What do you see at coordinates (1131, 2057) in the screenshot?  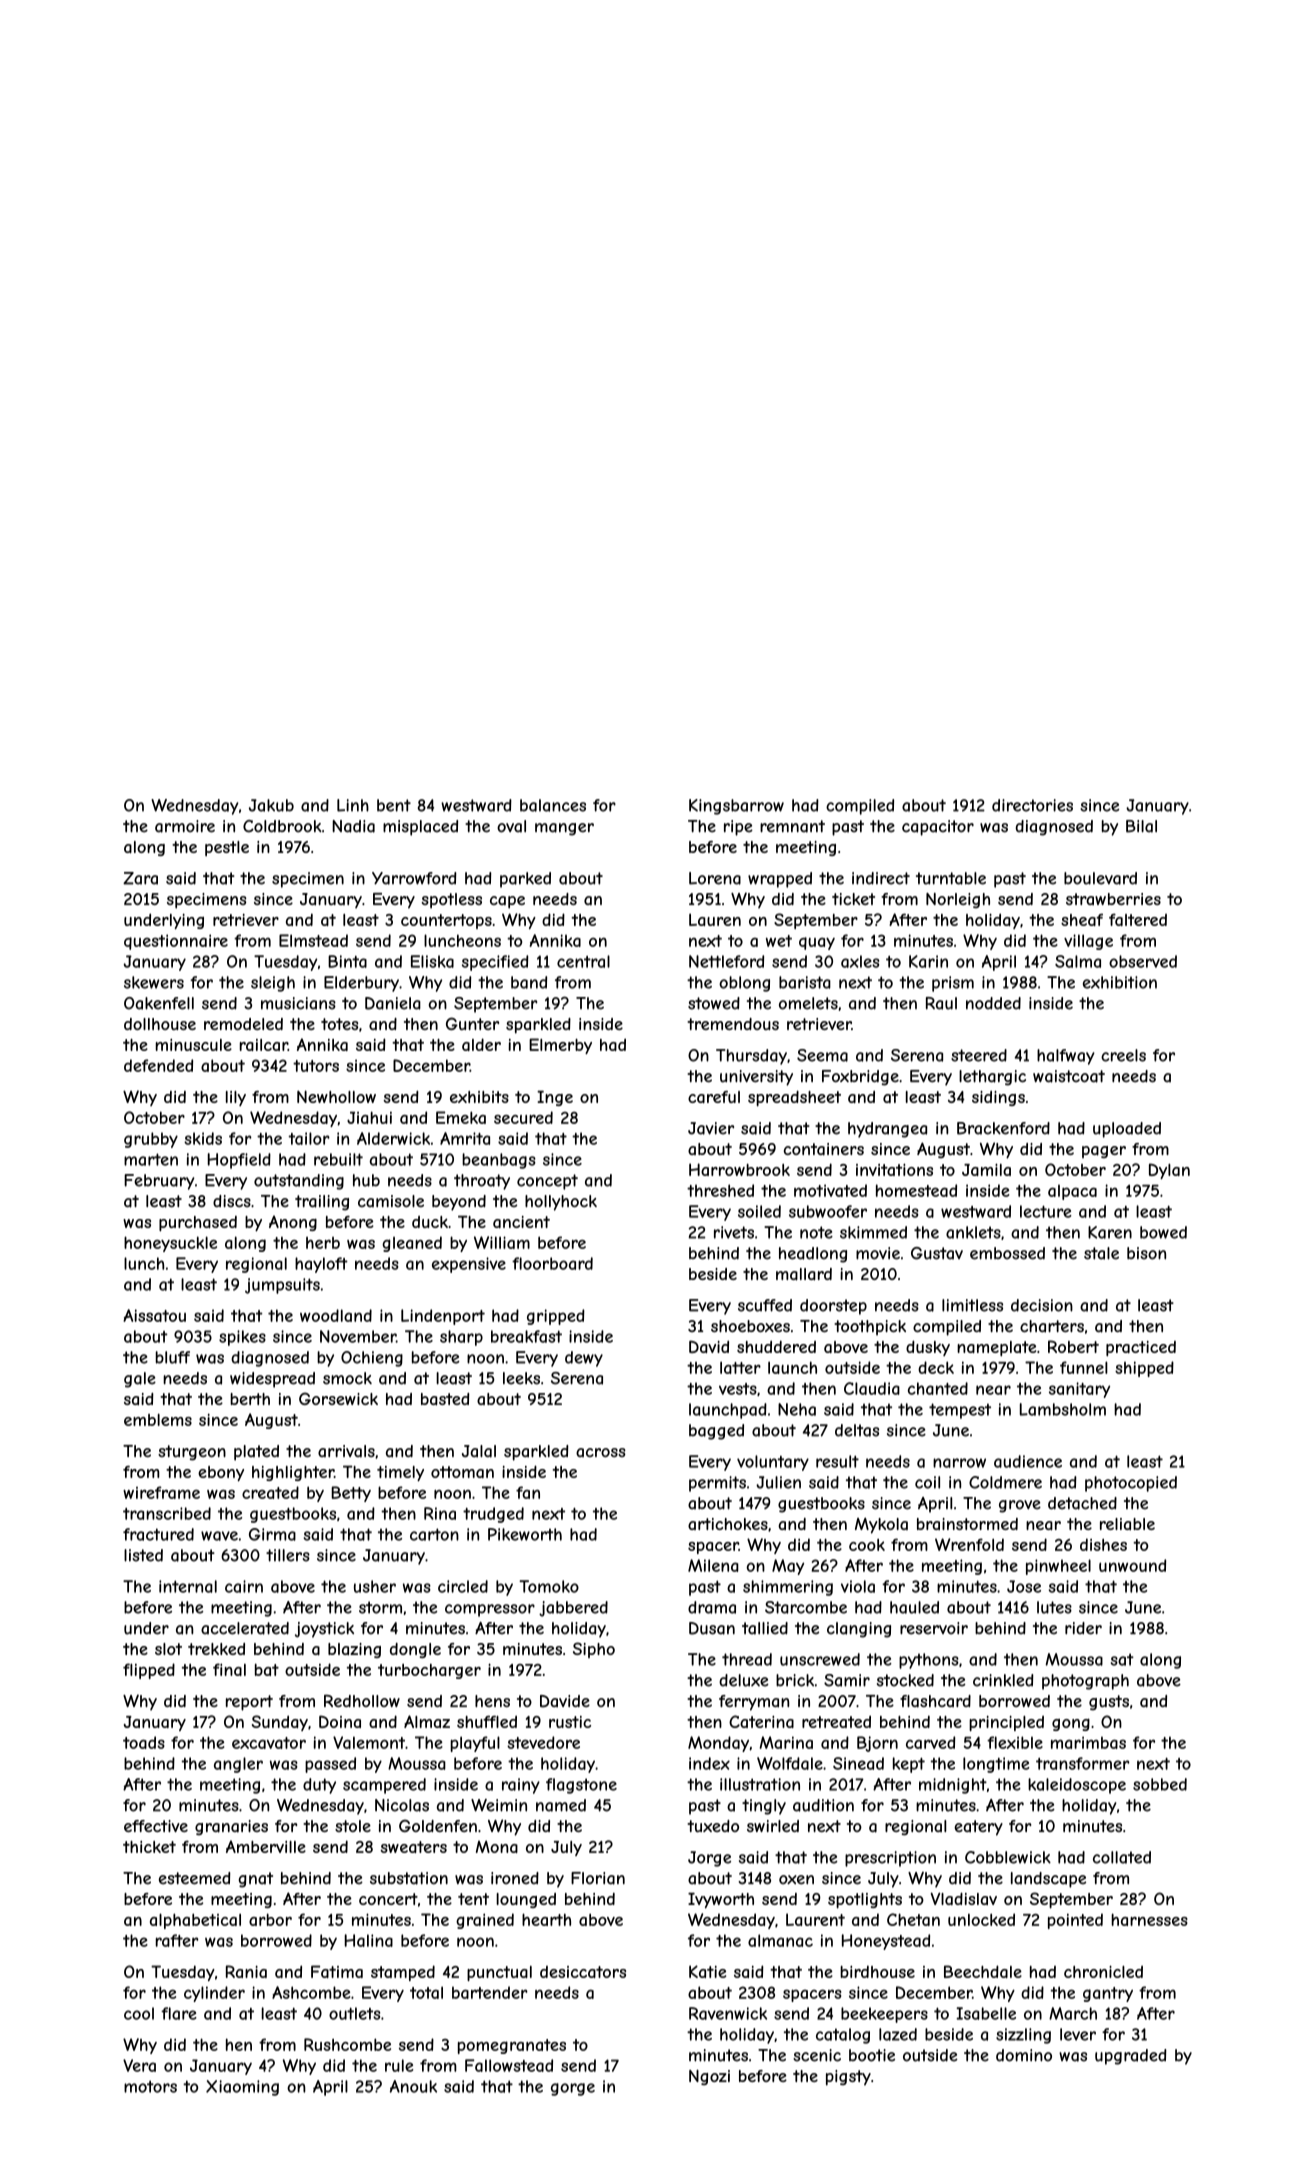 I see `upgraded` at bounding box center [1131, 2057].
